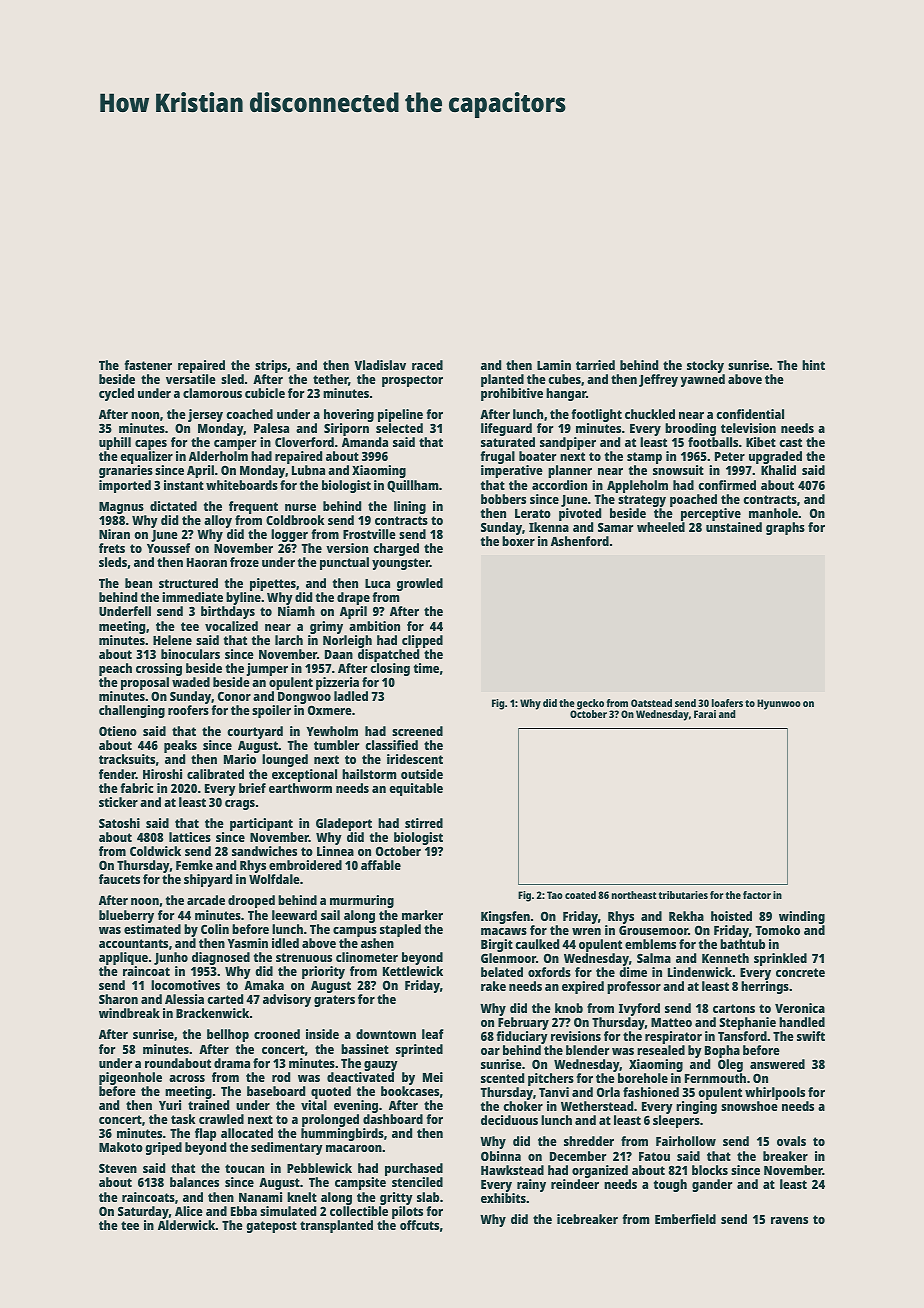 The height and width of the image is (1308, 924). Describe the element at coordinates (790, 442) in the image. I see `cast` at that location.
